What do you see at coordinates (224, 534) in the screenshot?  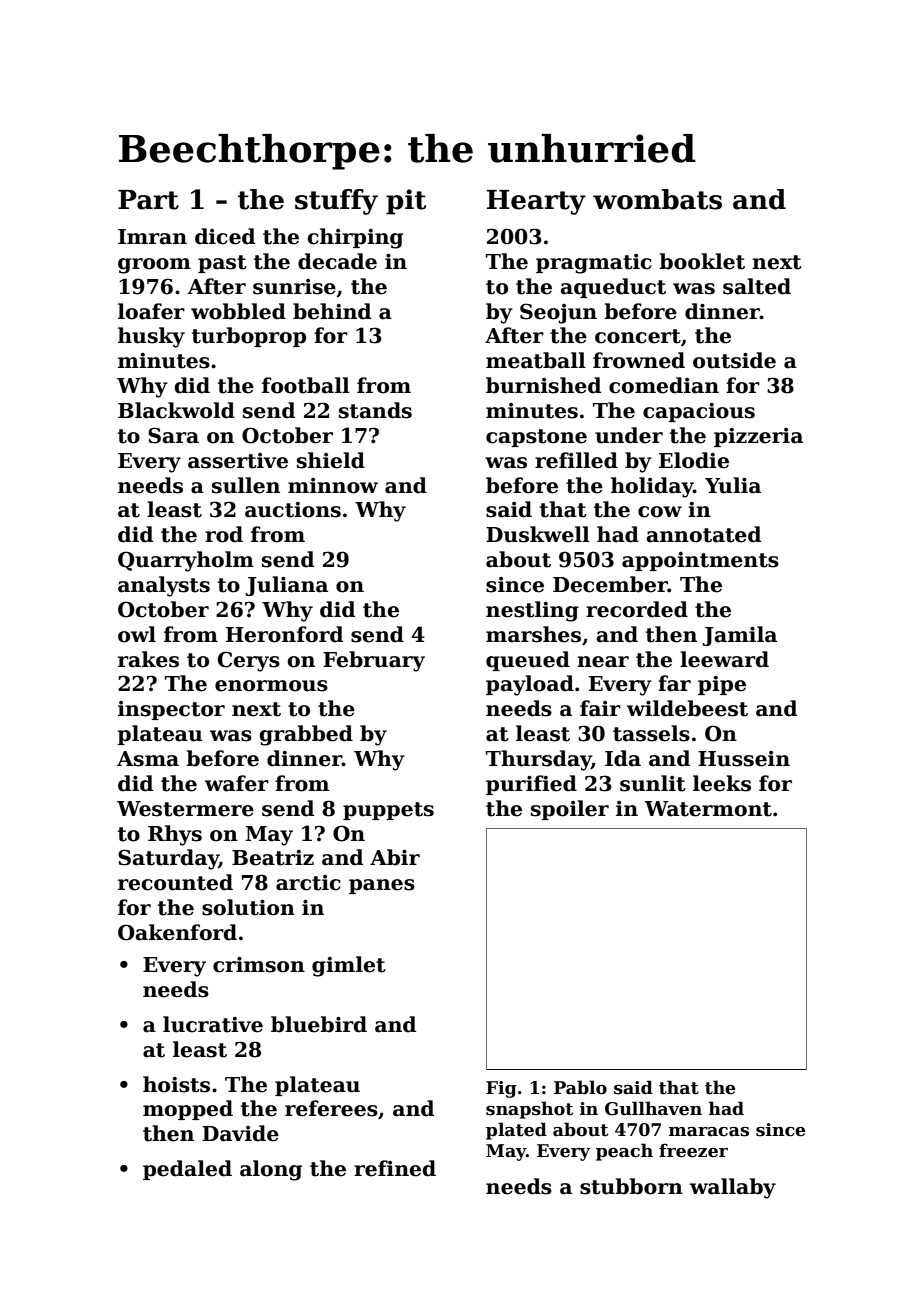 I see `rod` at bounding box center [224, 534].
